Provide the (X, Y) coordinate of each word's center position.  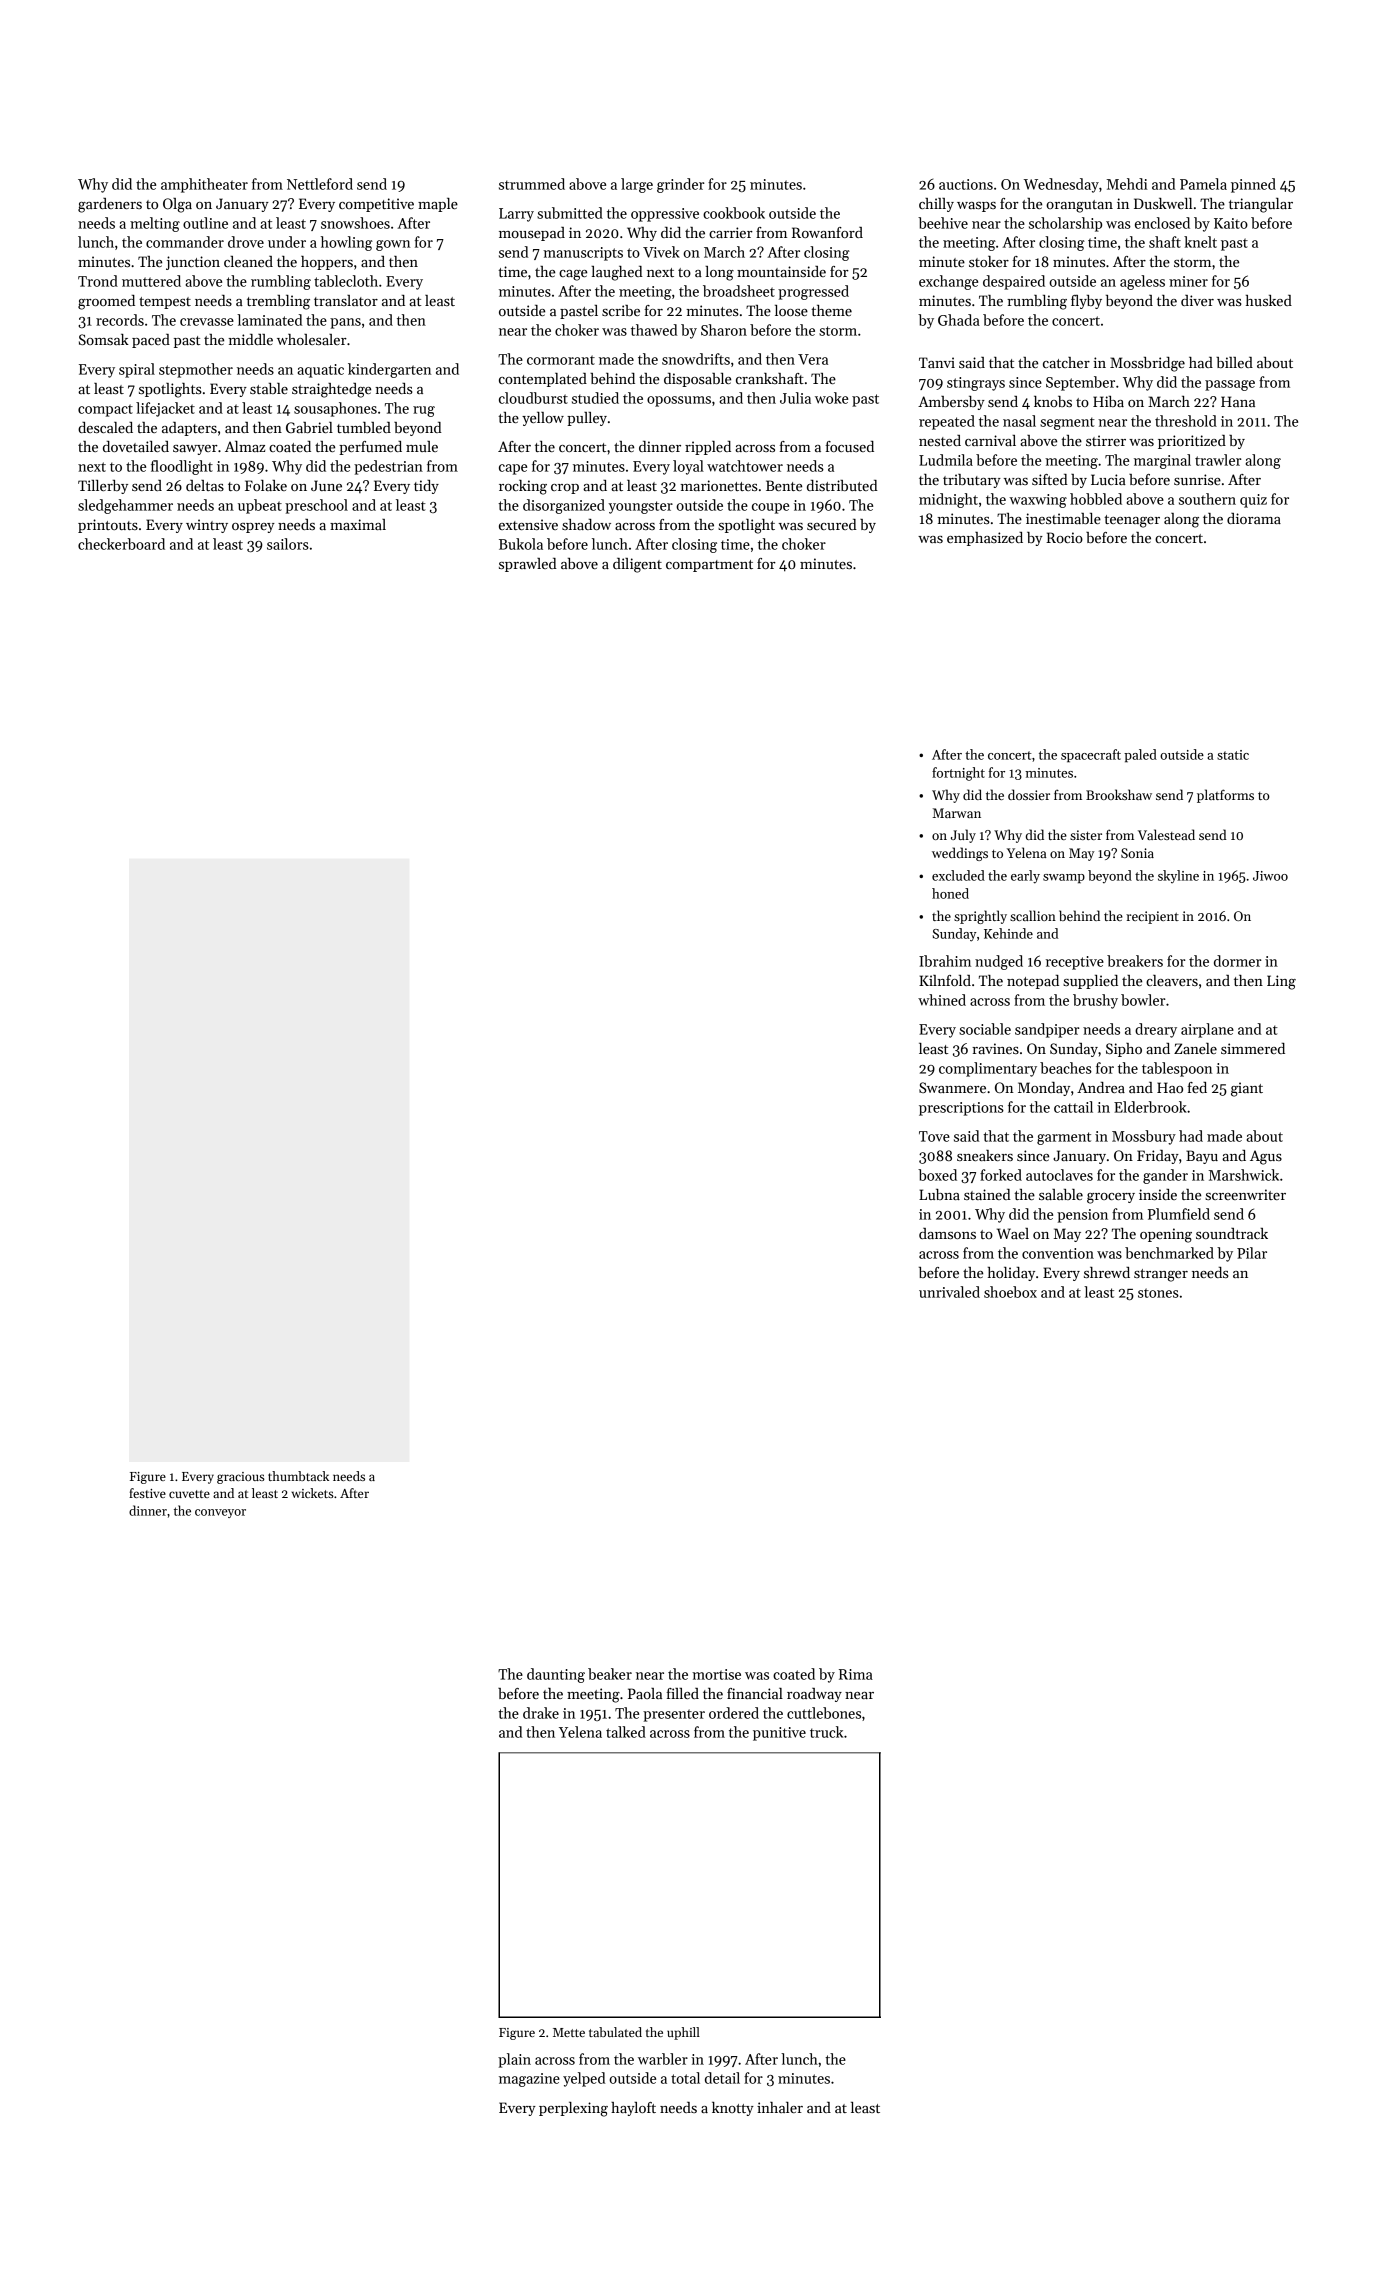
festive (147, 1493)
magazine (529, 2080)
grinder (680, 185)
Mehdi (1127, 184)
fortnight (958, 774)
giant (1247, 1089)
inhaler (780, 2107)
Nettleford (320, 184)
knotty (733, 2109)
